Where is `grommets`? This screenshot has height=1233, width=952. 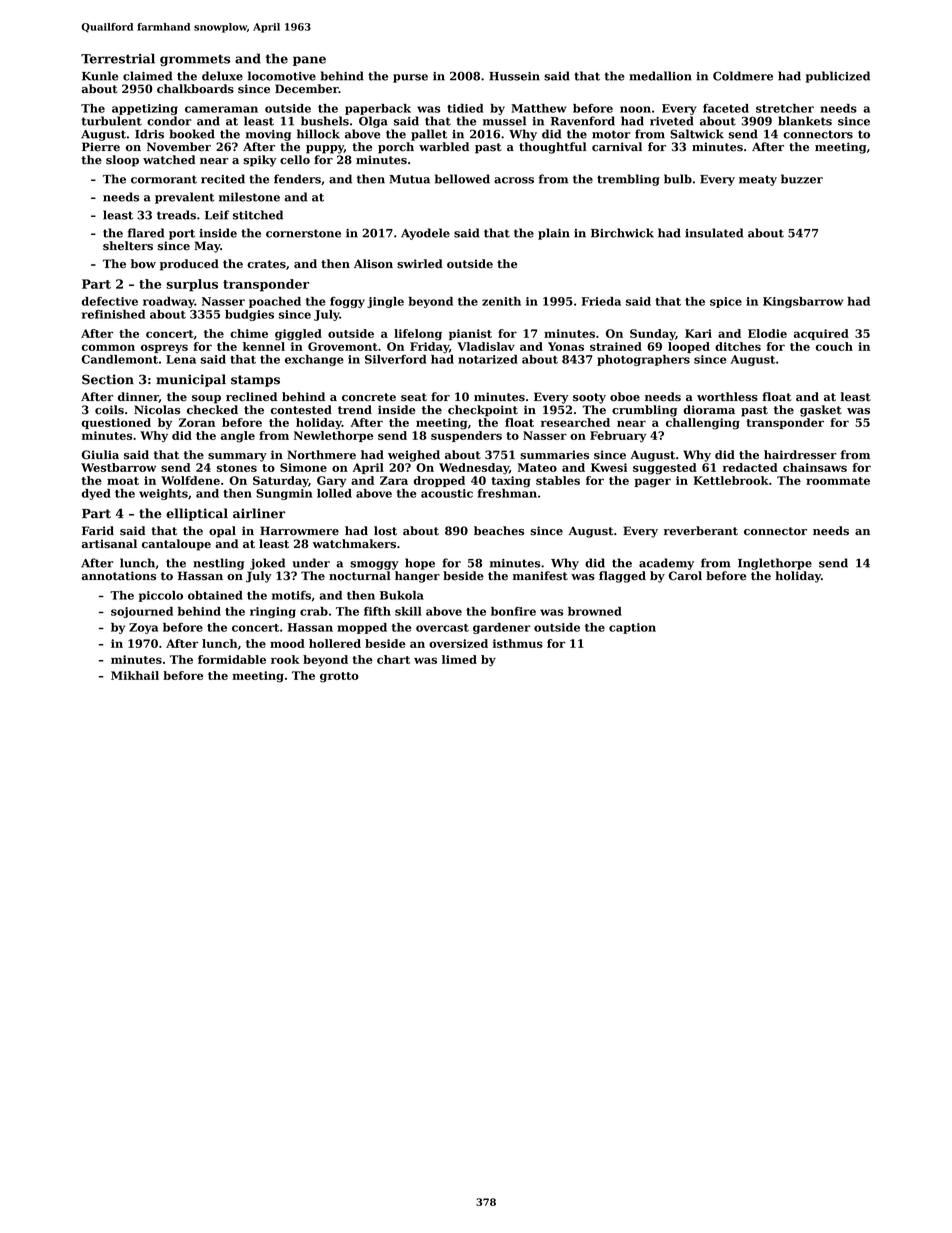
grommets is located at coordinates (195, 60).
